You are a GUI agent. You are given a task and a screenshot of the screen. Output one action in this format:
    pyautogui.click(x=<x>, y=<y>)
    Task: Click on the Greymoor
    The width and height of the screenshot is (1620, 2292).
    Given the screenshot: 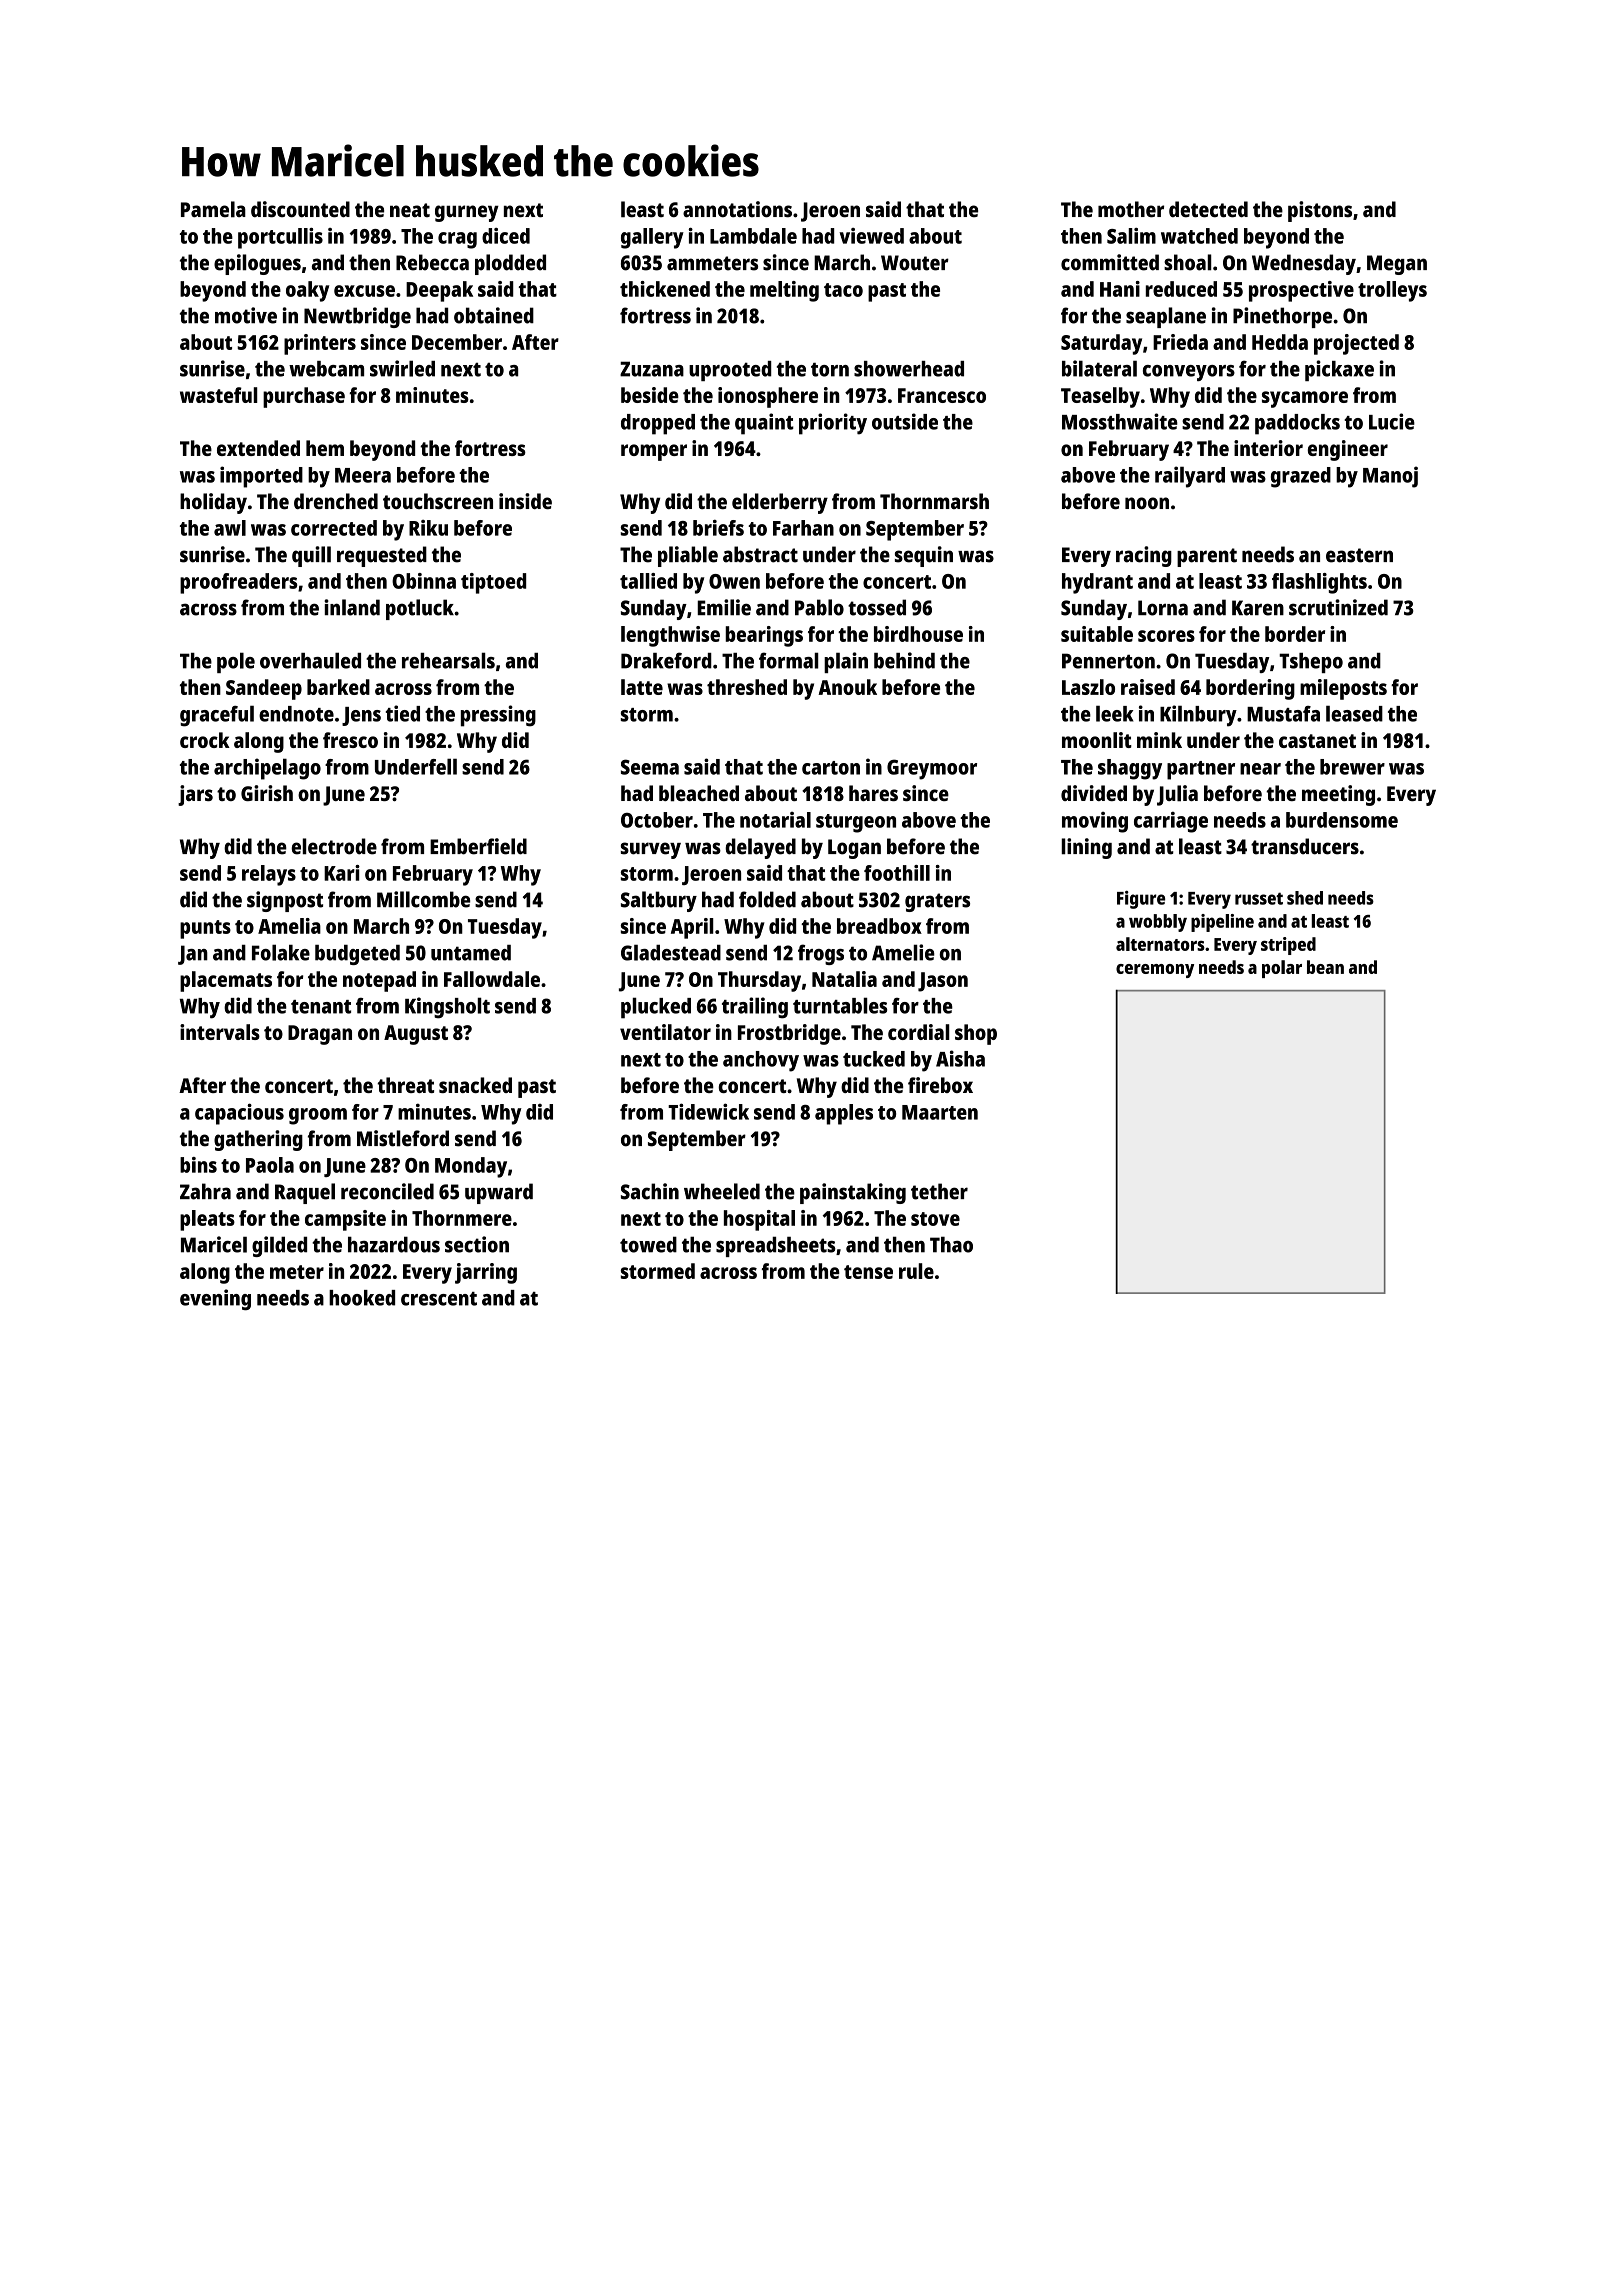 What is the action you would take?
    pyautogui.click(x=932, y=769)
